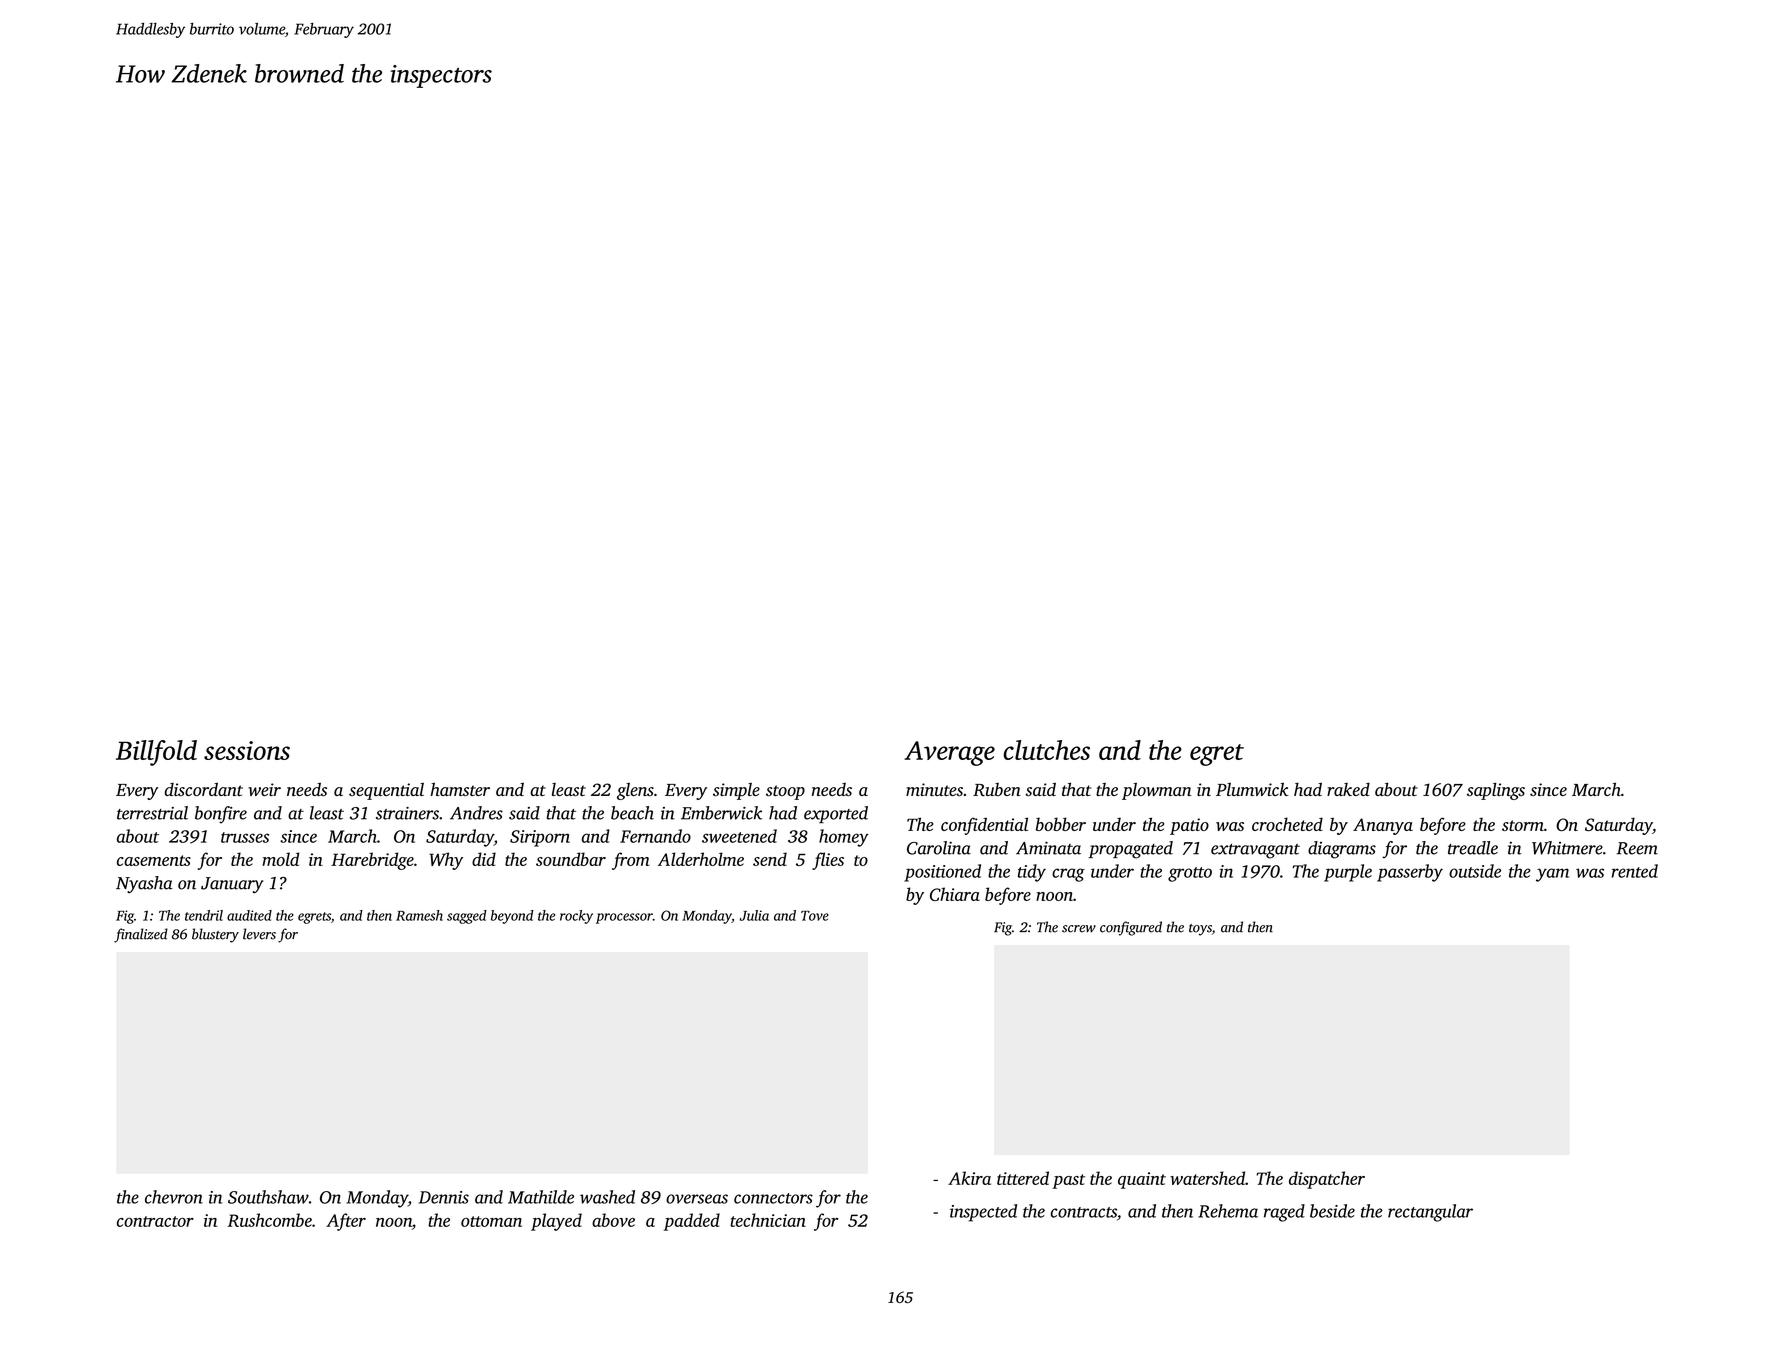  I want to click on beside, so click(1332, 1211).
